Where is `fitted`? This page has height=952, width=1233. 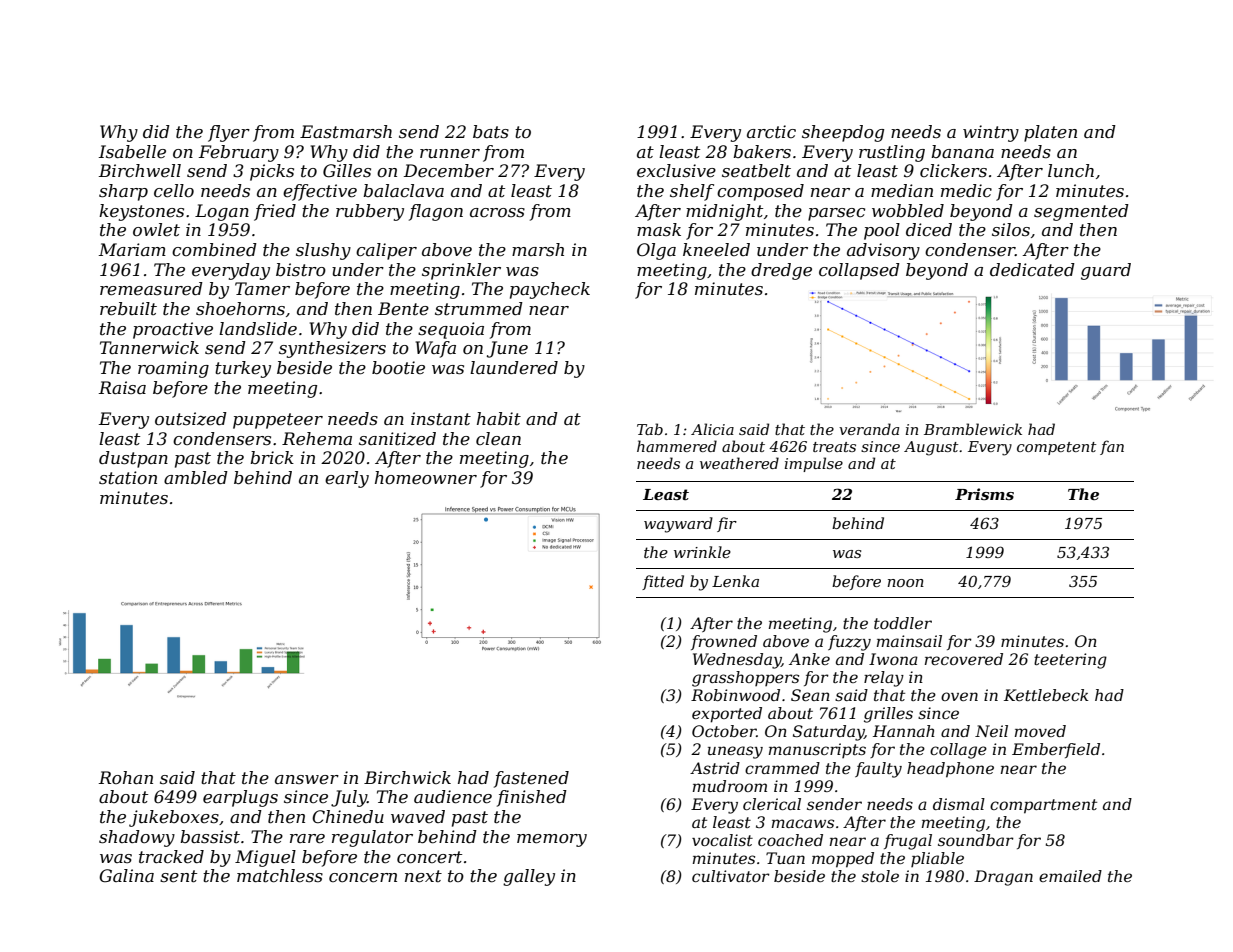 fitted is located at coordinates (663, 582).
